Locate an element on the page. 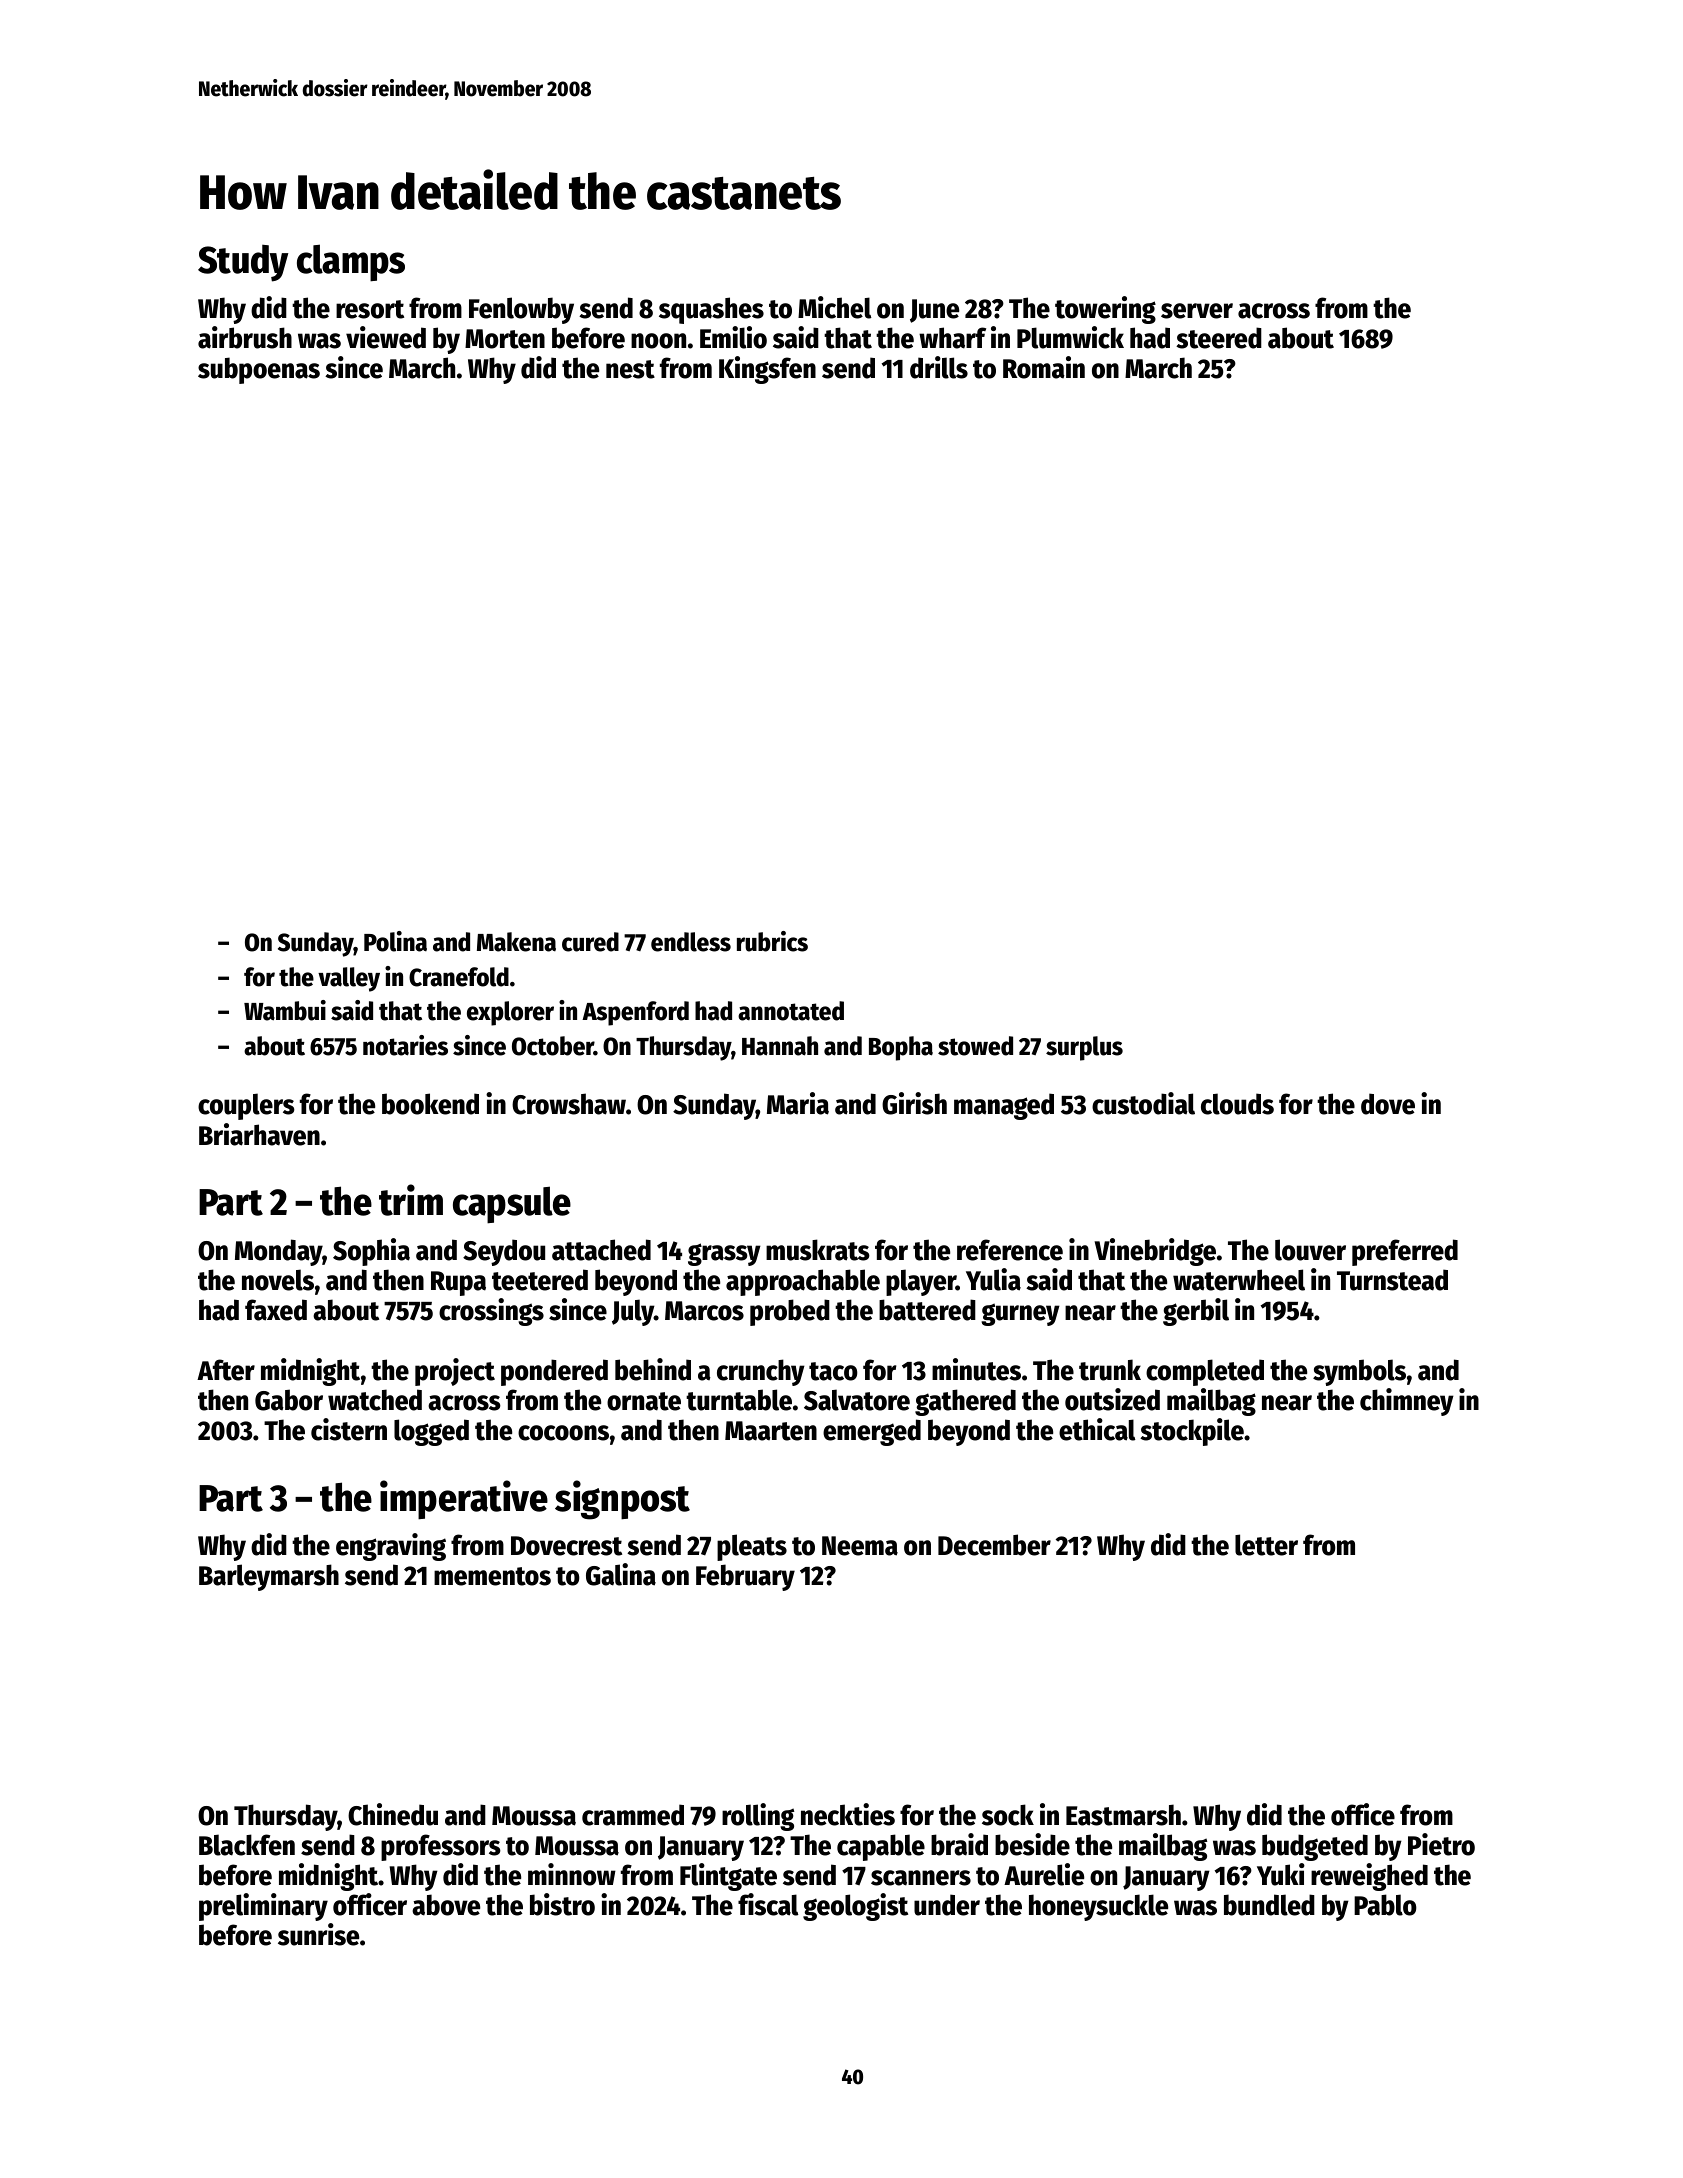 This image has height=2178, width=1683. preliminary is located at coordinates (263, 1907).
